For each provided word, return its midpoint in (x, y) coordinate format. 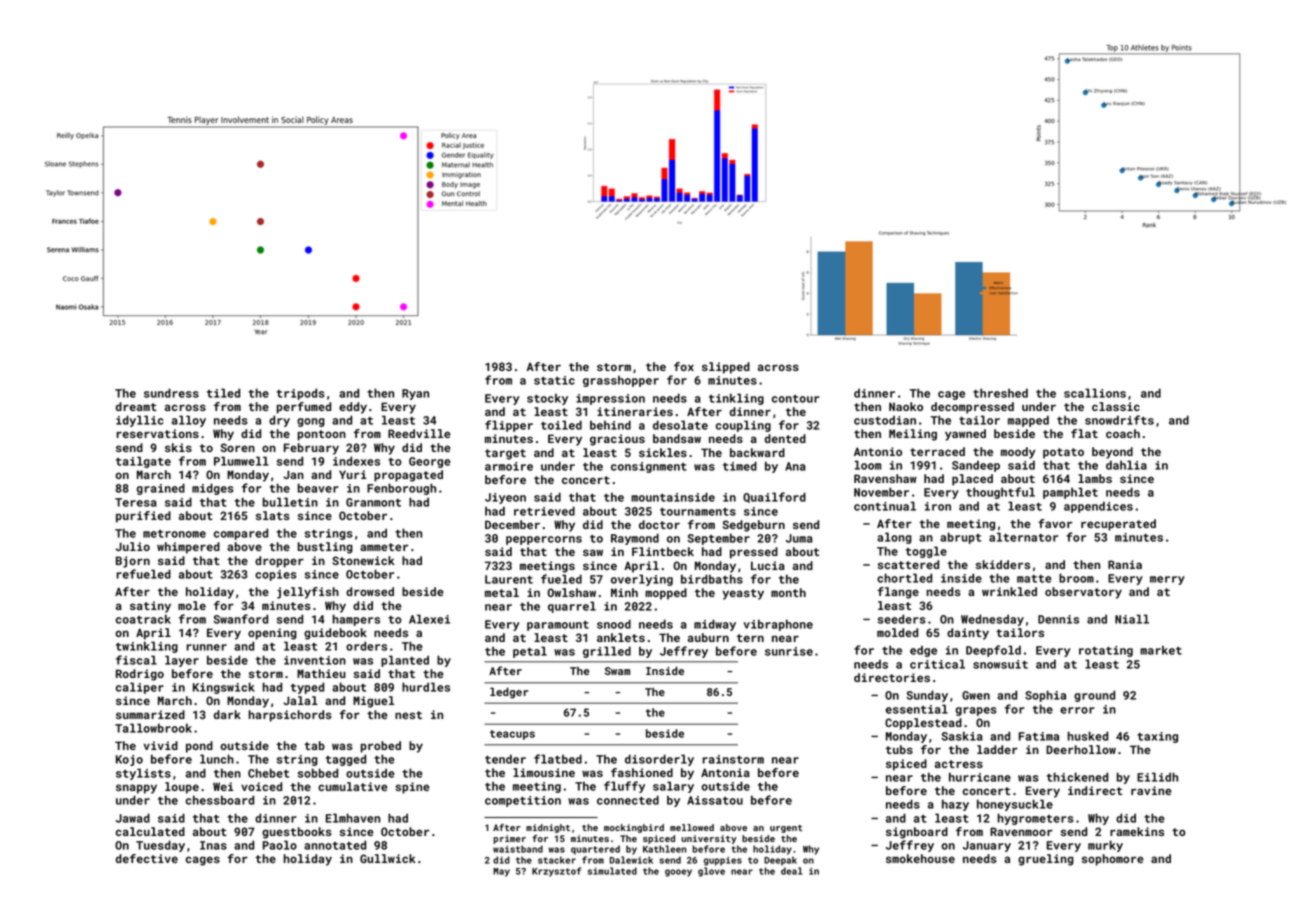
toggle (926, 552)
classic (1116, 406)
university (709, 839)
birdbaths (712, 579)
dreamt (136, 406)
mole (192, 605)
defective (147, 858)
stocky (547, 399)
